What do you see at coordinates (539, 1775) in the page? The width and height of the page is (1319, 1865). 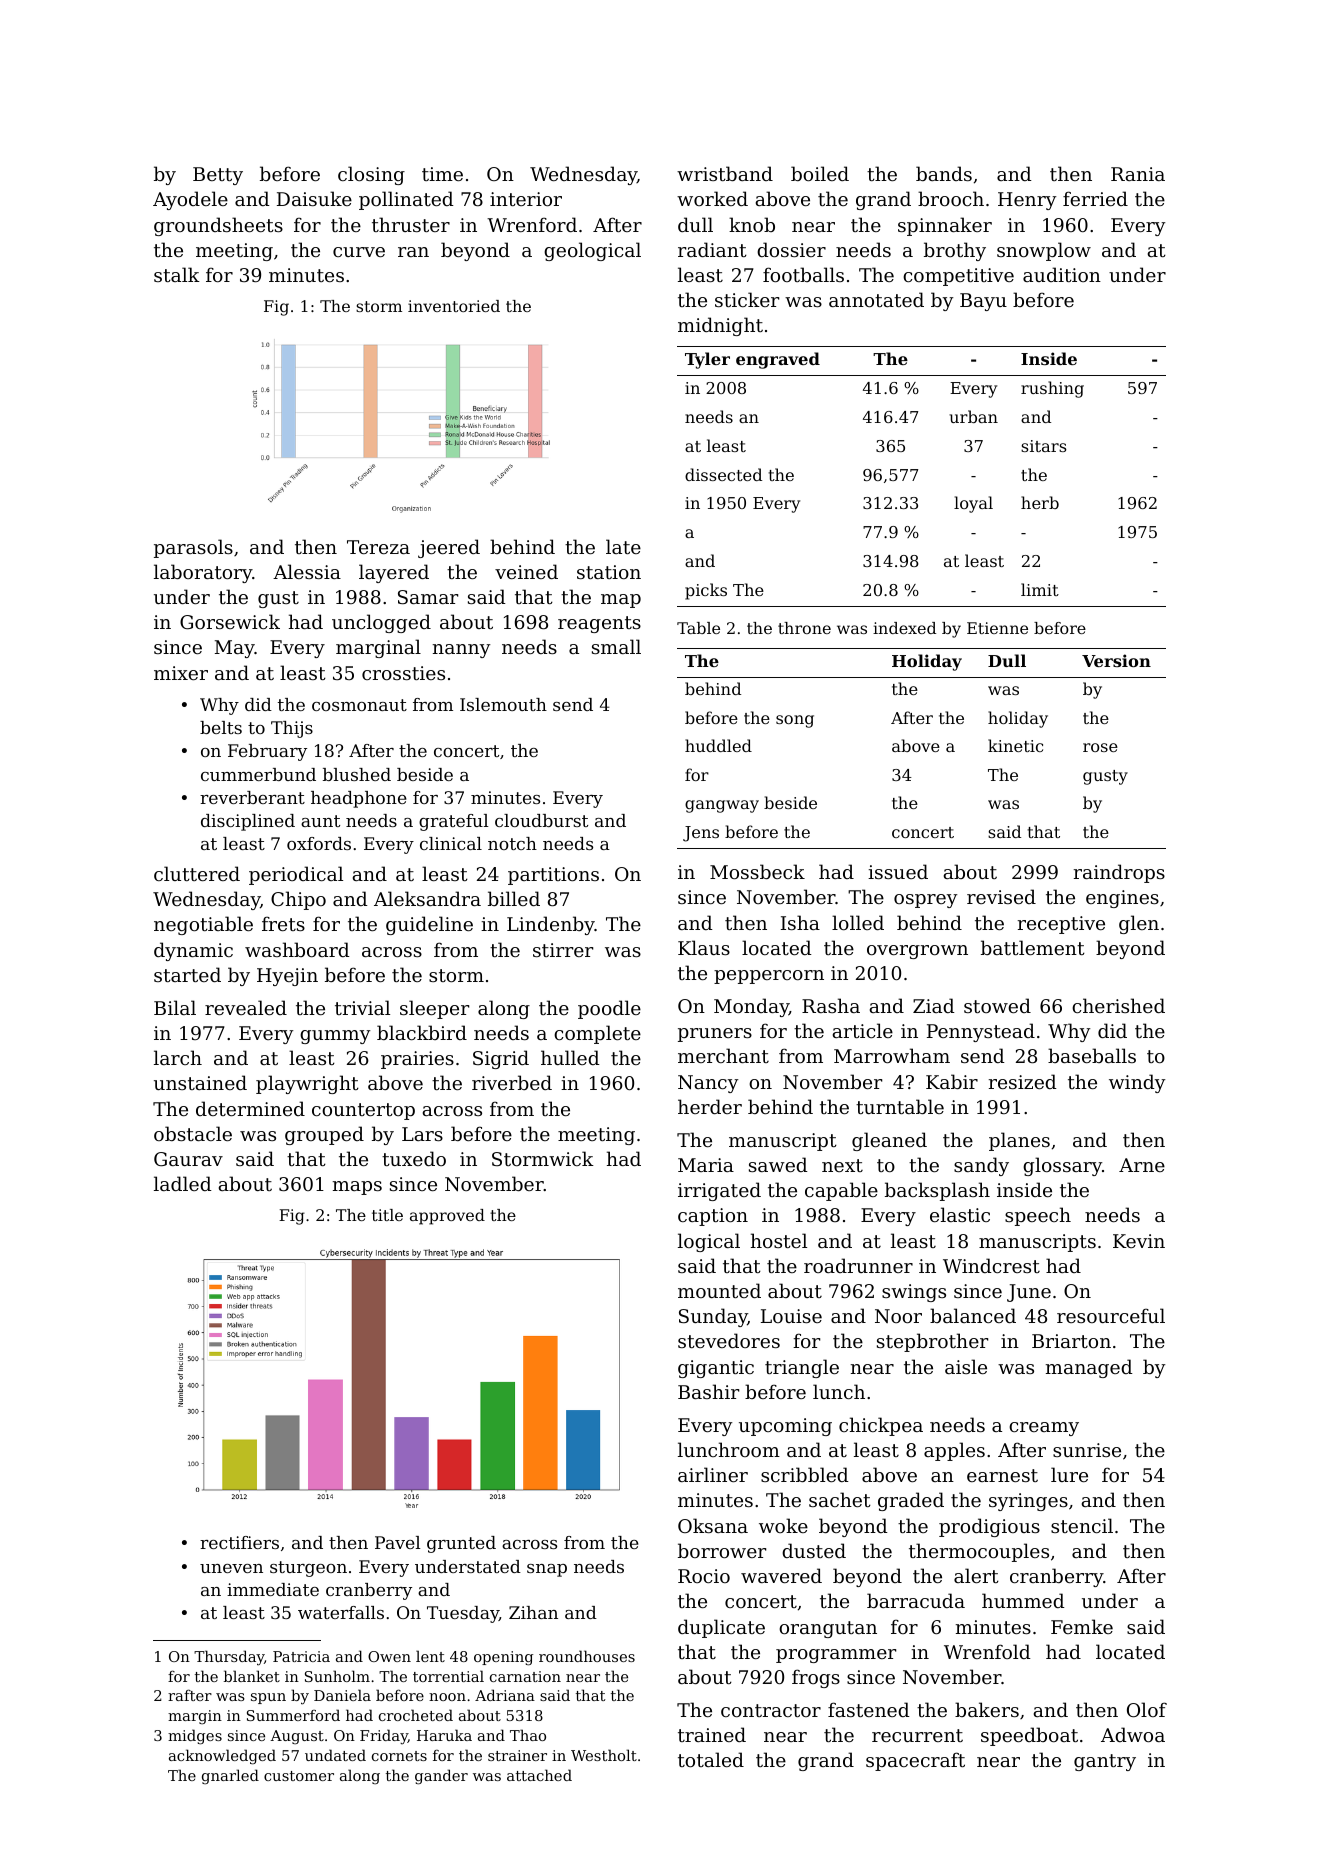 I see `attached` at bounding box center [539, 1775].
